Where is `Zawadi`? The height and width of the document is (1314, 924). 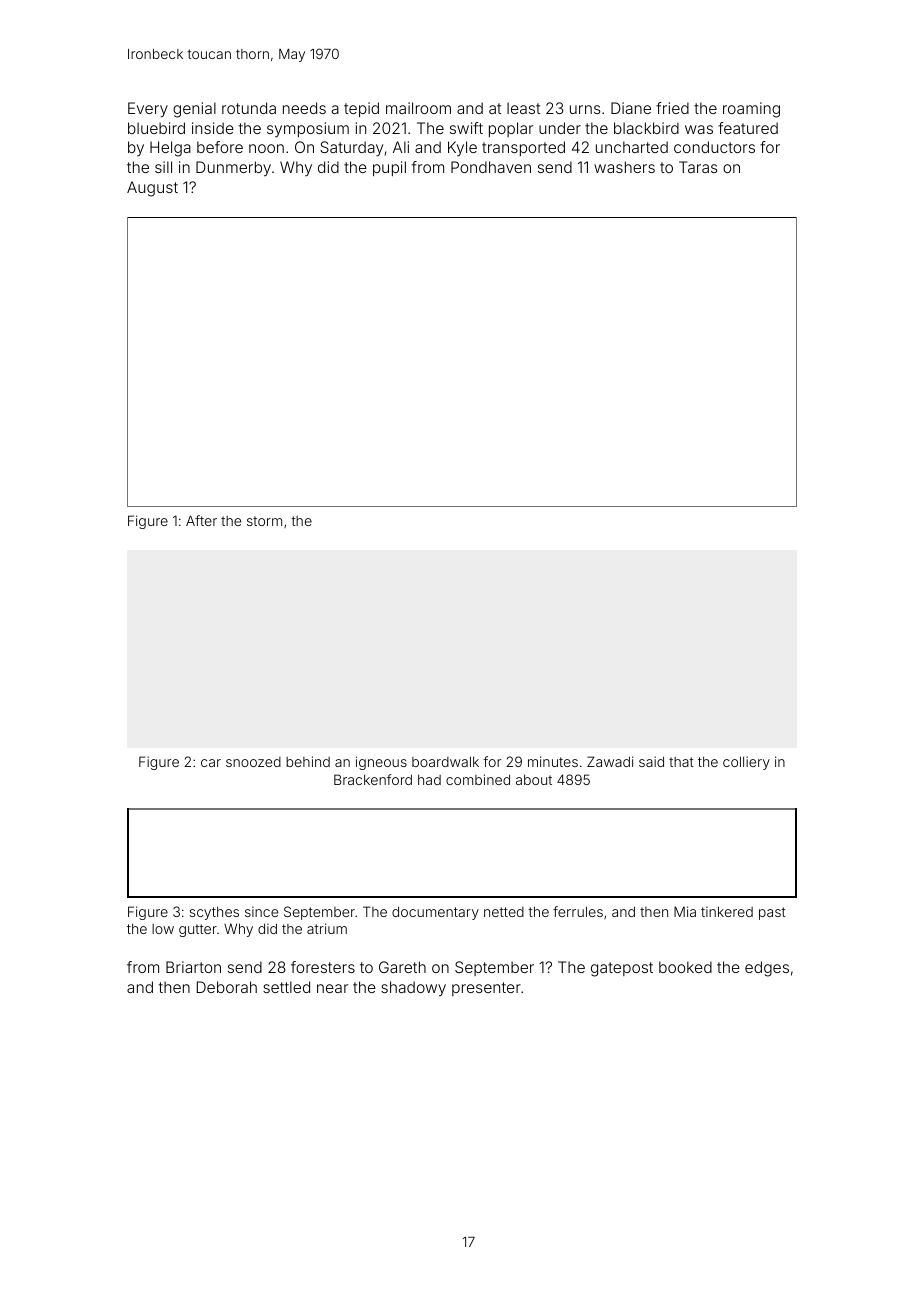 Zawadi is located at coordinates (610, 761).
